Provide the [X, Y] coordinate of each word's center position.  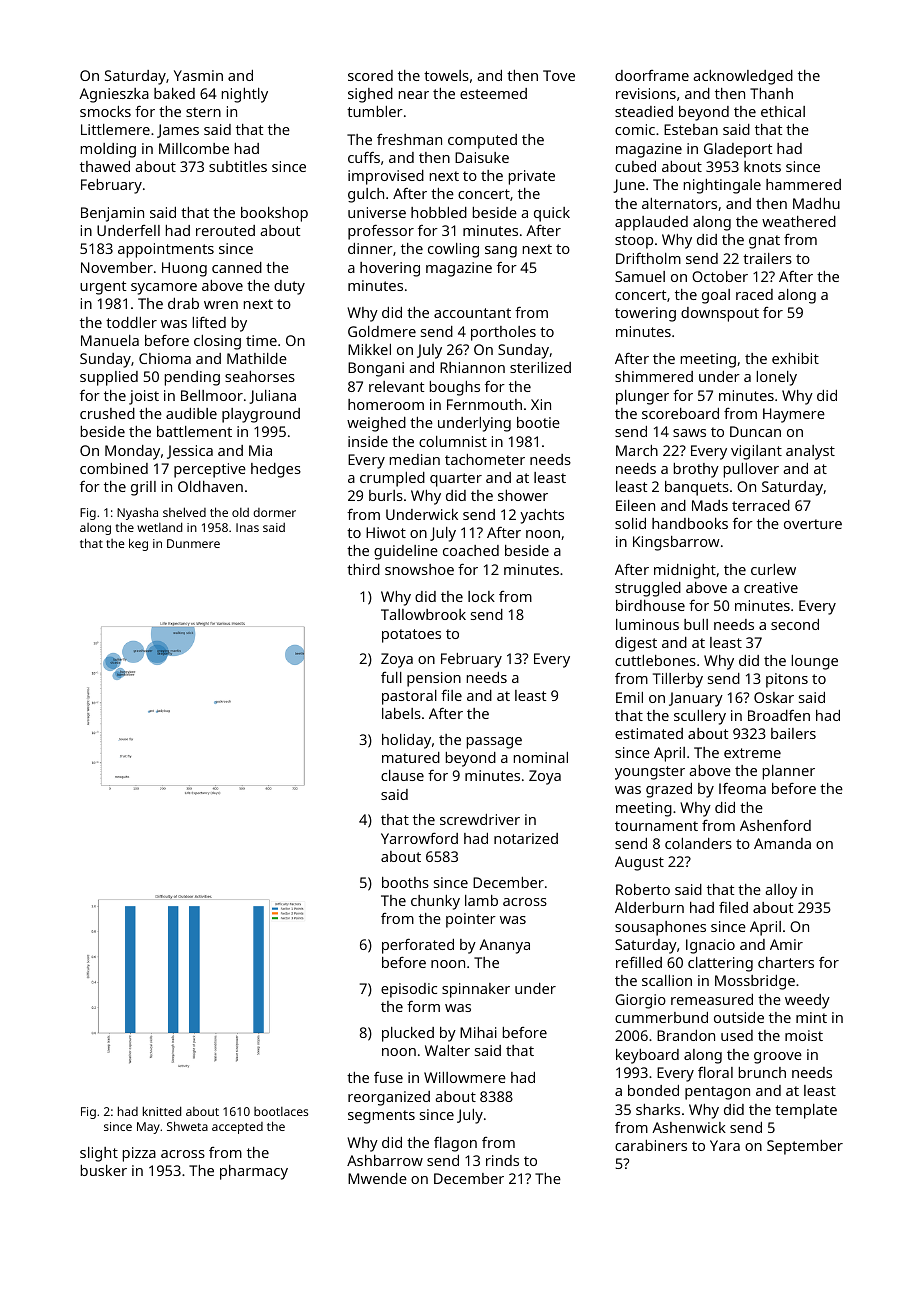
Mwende [377, 1178]
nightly [245, 95]
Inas [247, 527]
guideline [406, 552]
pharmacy [254, 1172]
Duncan [755, 431]
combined [114, 468]
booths [405, 882]
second [795, 624]
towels [446, 75]
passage [494, 743]
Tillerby [678, 680]
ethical [783, 111]
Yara [725, 1145]
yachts [542, 516]
